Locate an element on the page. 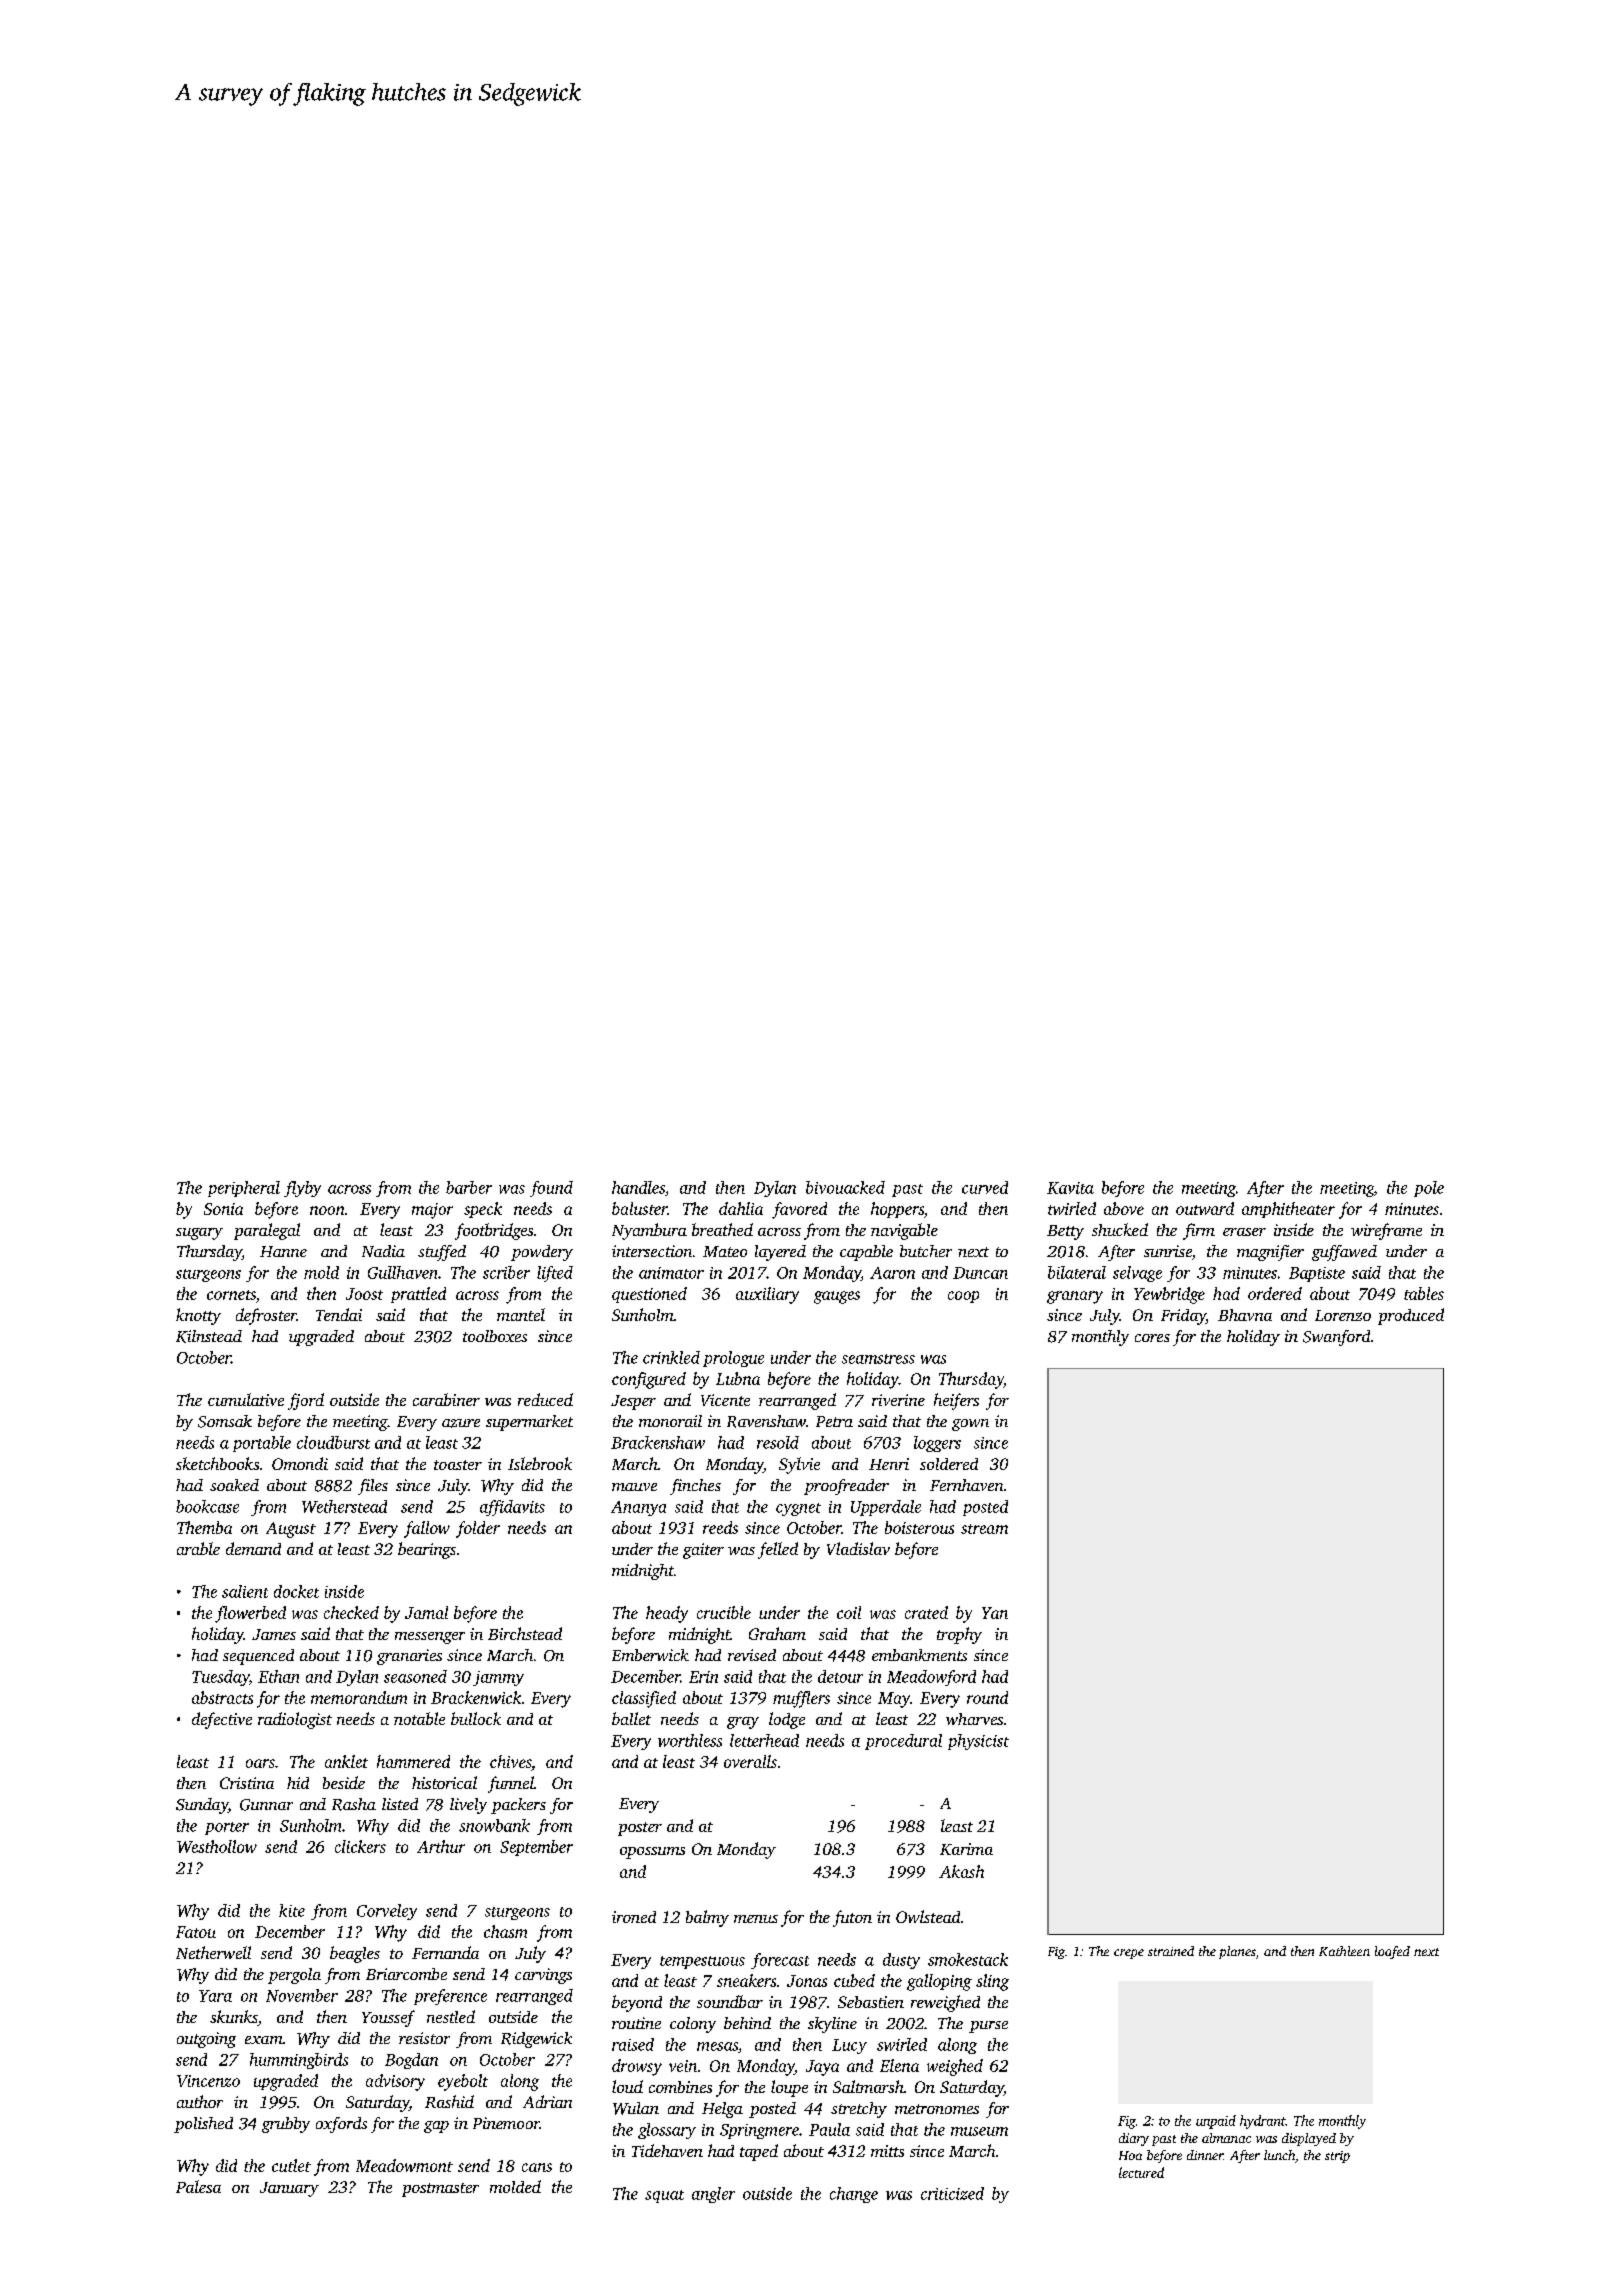  Kavita is located at coordinates (1070, 1188).
